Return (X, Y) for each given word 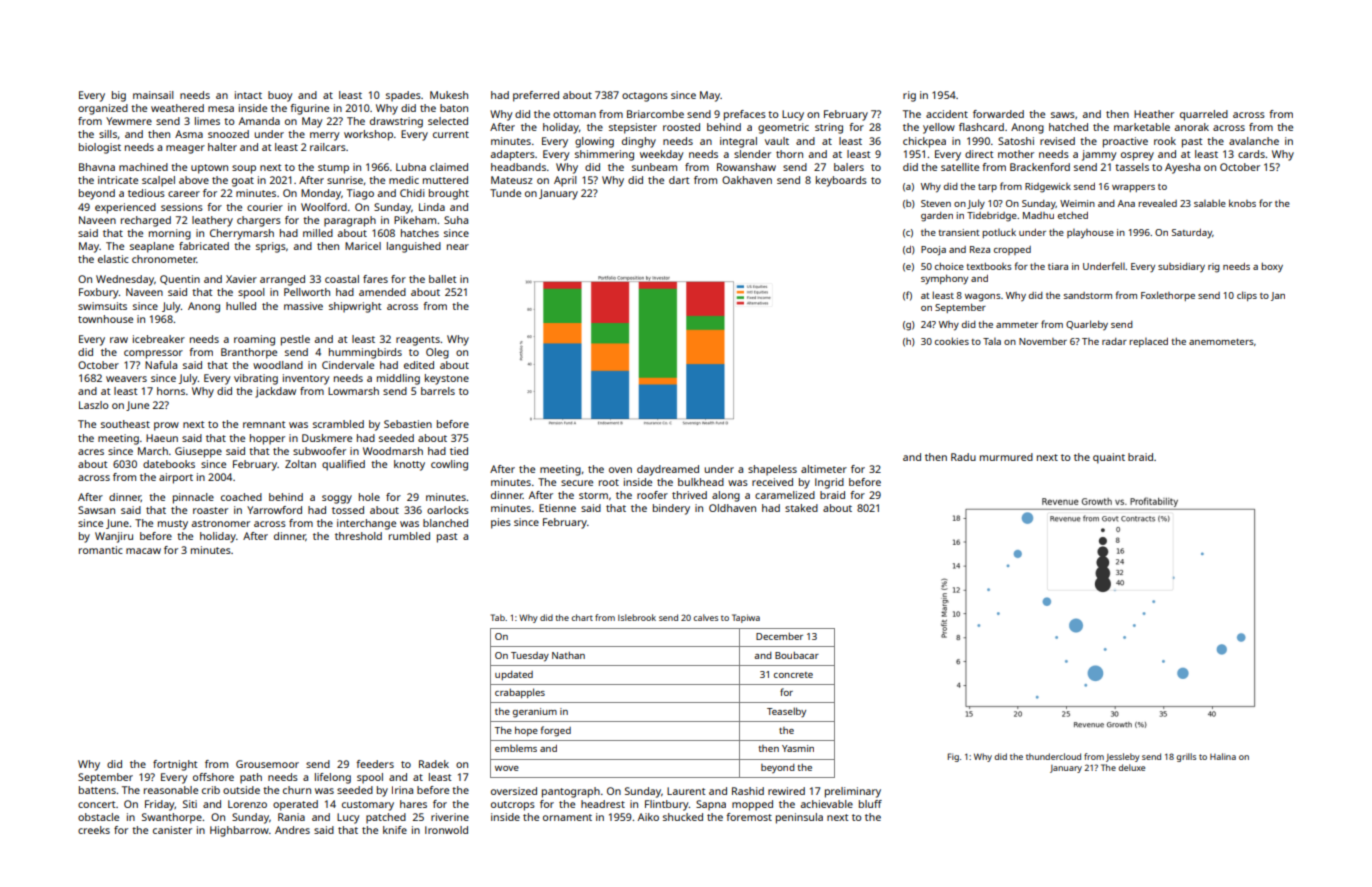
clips (1247, 296)
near (458, 247)
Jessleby (1123, 757)
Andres (292, 830)
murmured (1006, 457)
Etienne (557, 508)
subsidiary (1181, 267)
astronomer (221, 523)
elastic (113, 259)
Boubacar (797, 655)
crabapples (520, 693)
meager (185, 149)
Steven (936, 203)
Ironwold (446, 830)
